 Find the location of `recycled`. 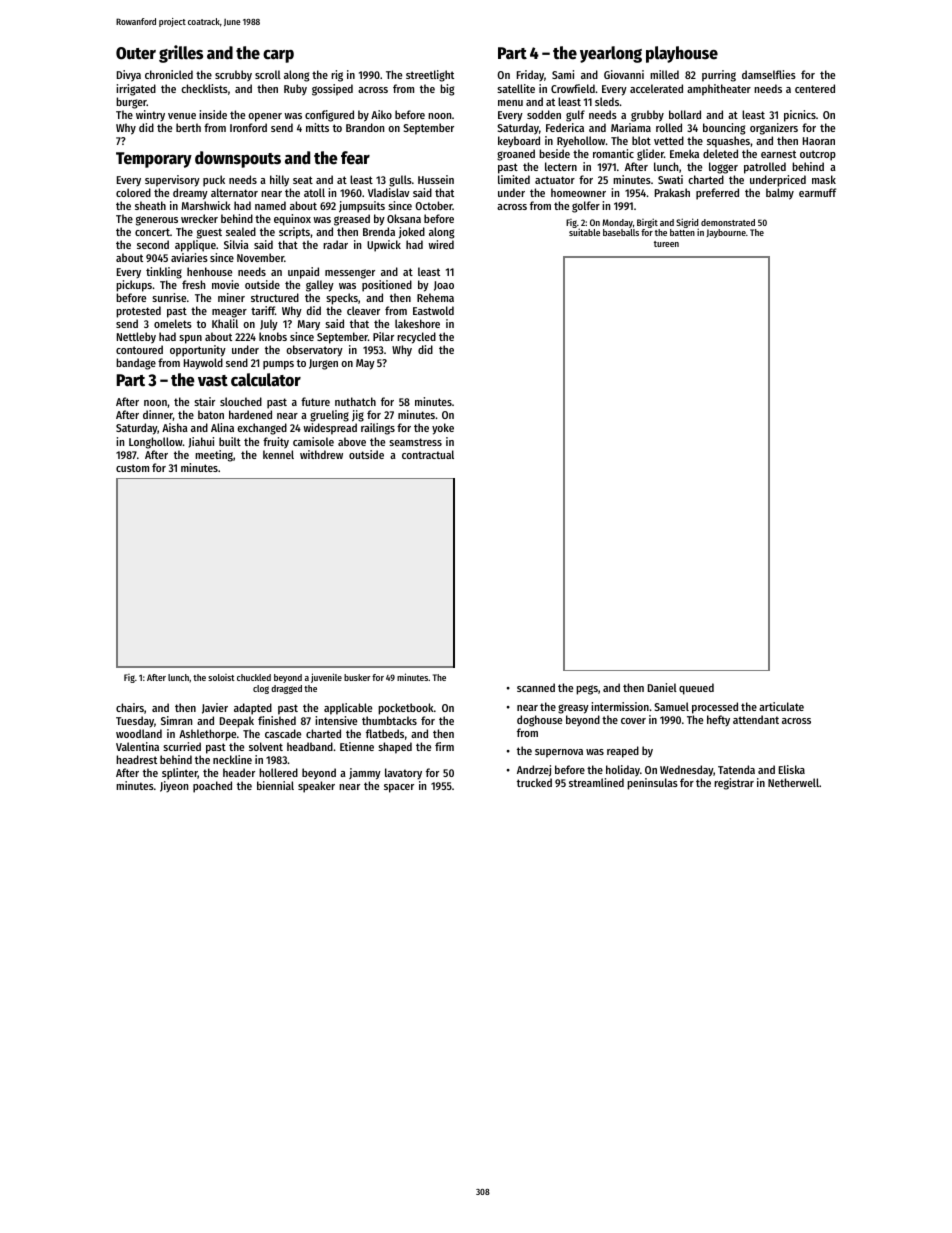

recycled is located at coordinates (416, 338).
